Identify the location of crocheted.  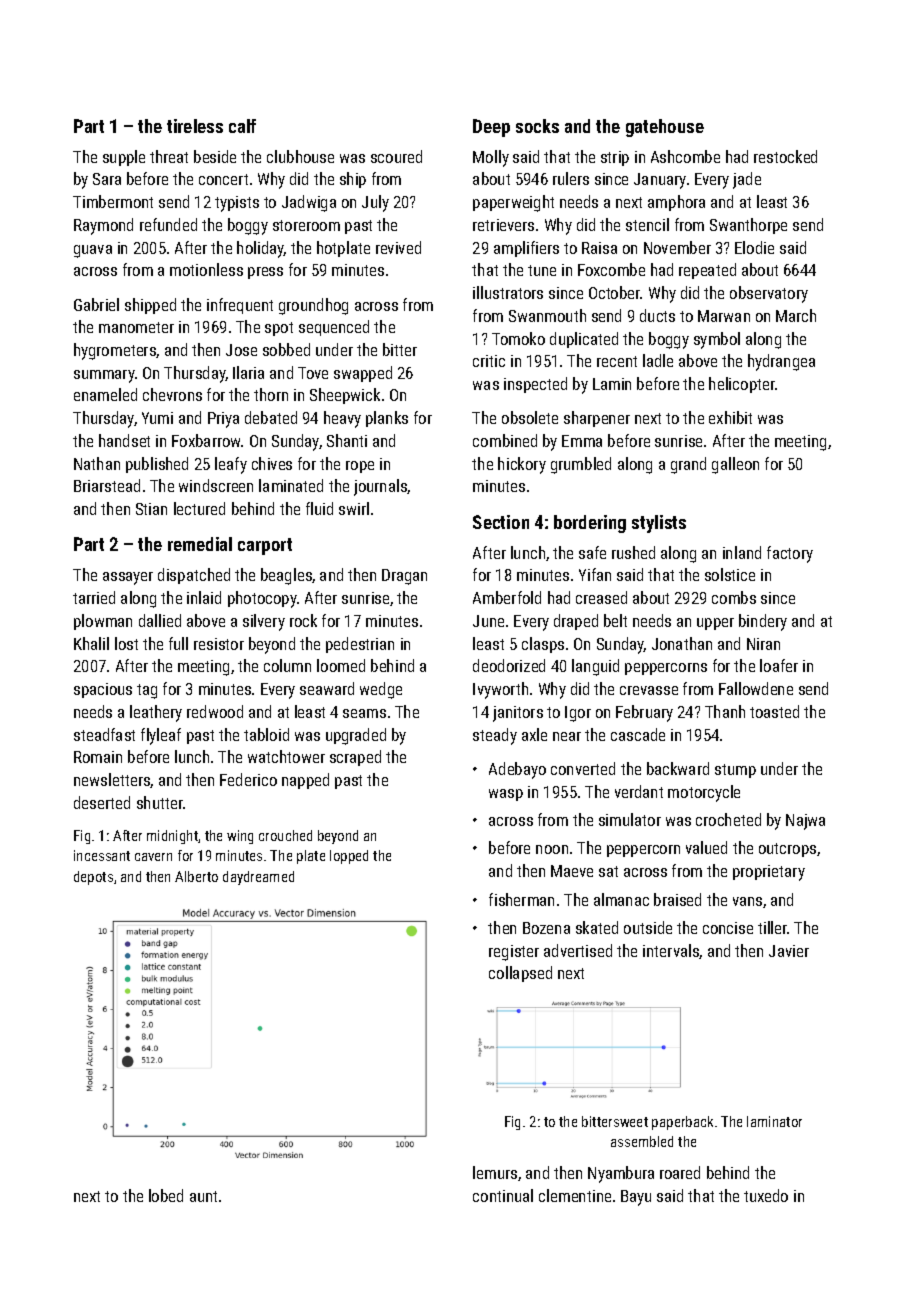
(728, 819).
